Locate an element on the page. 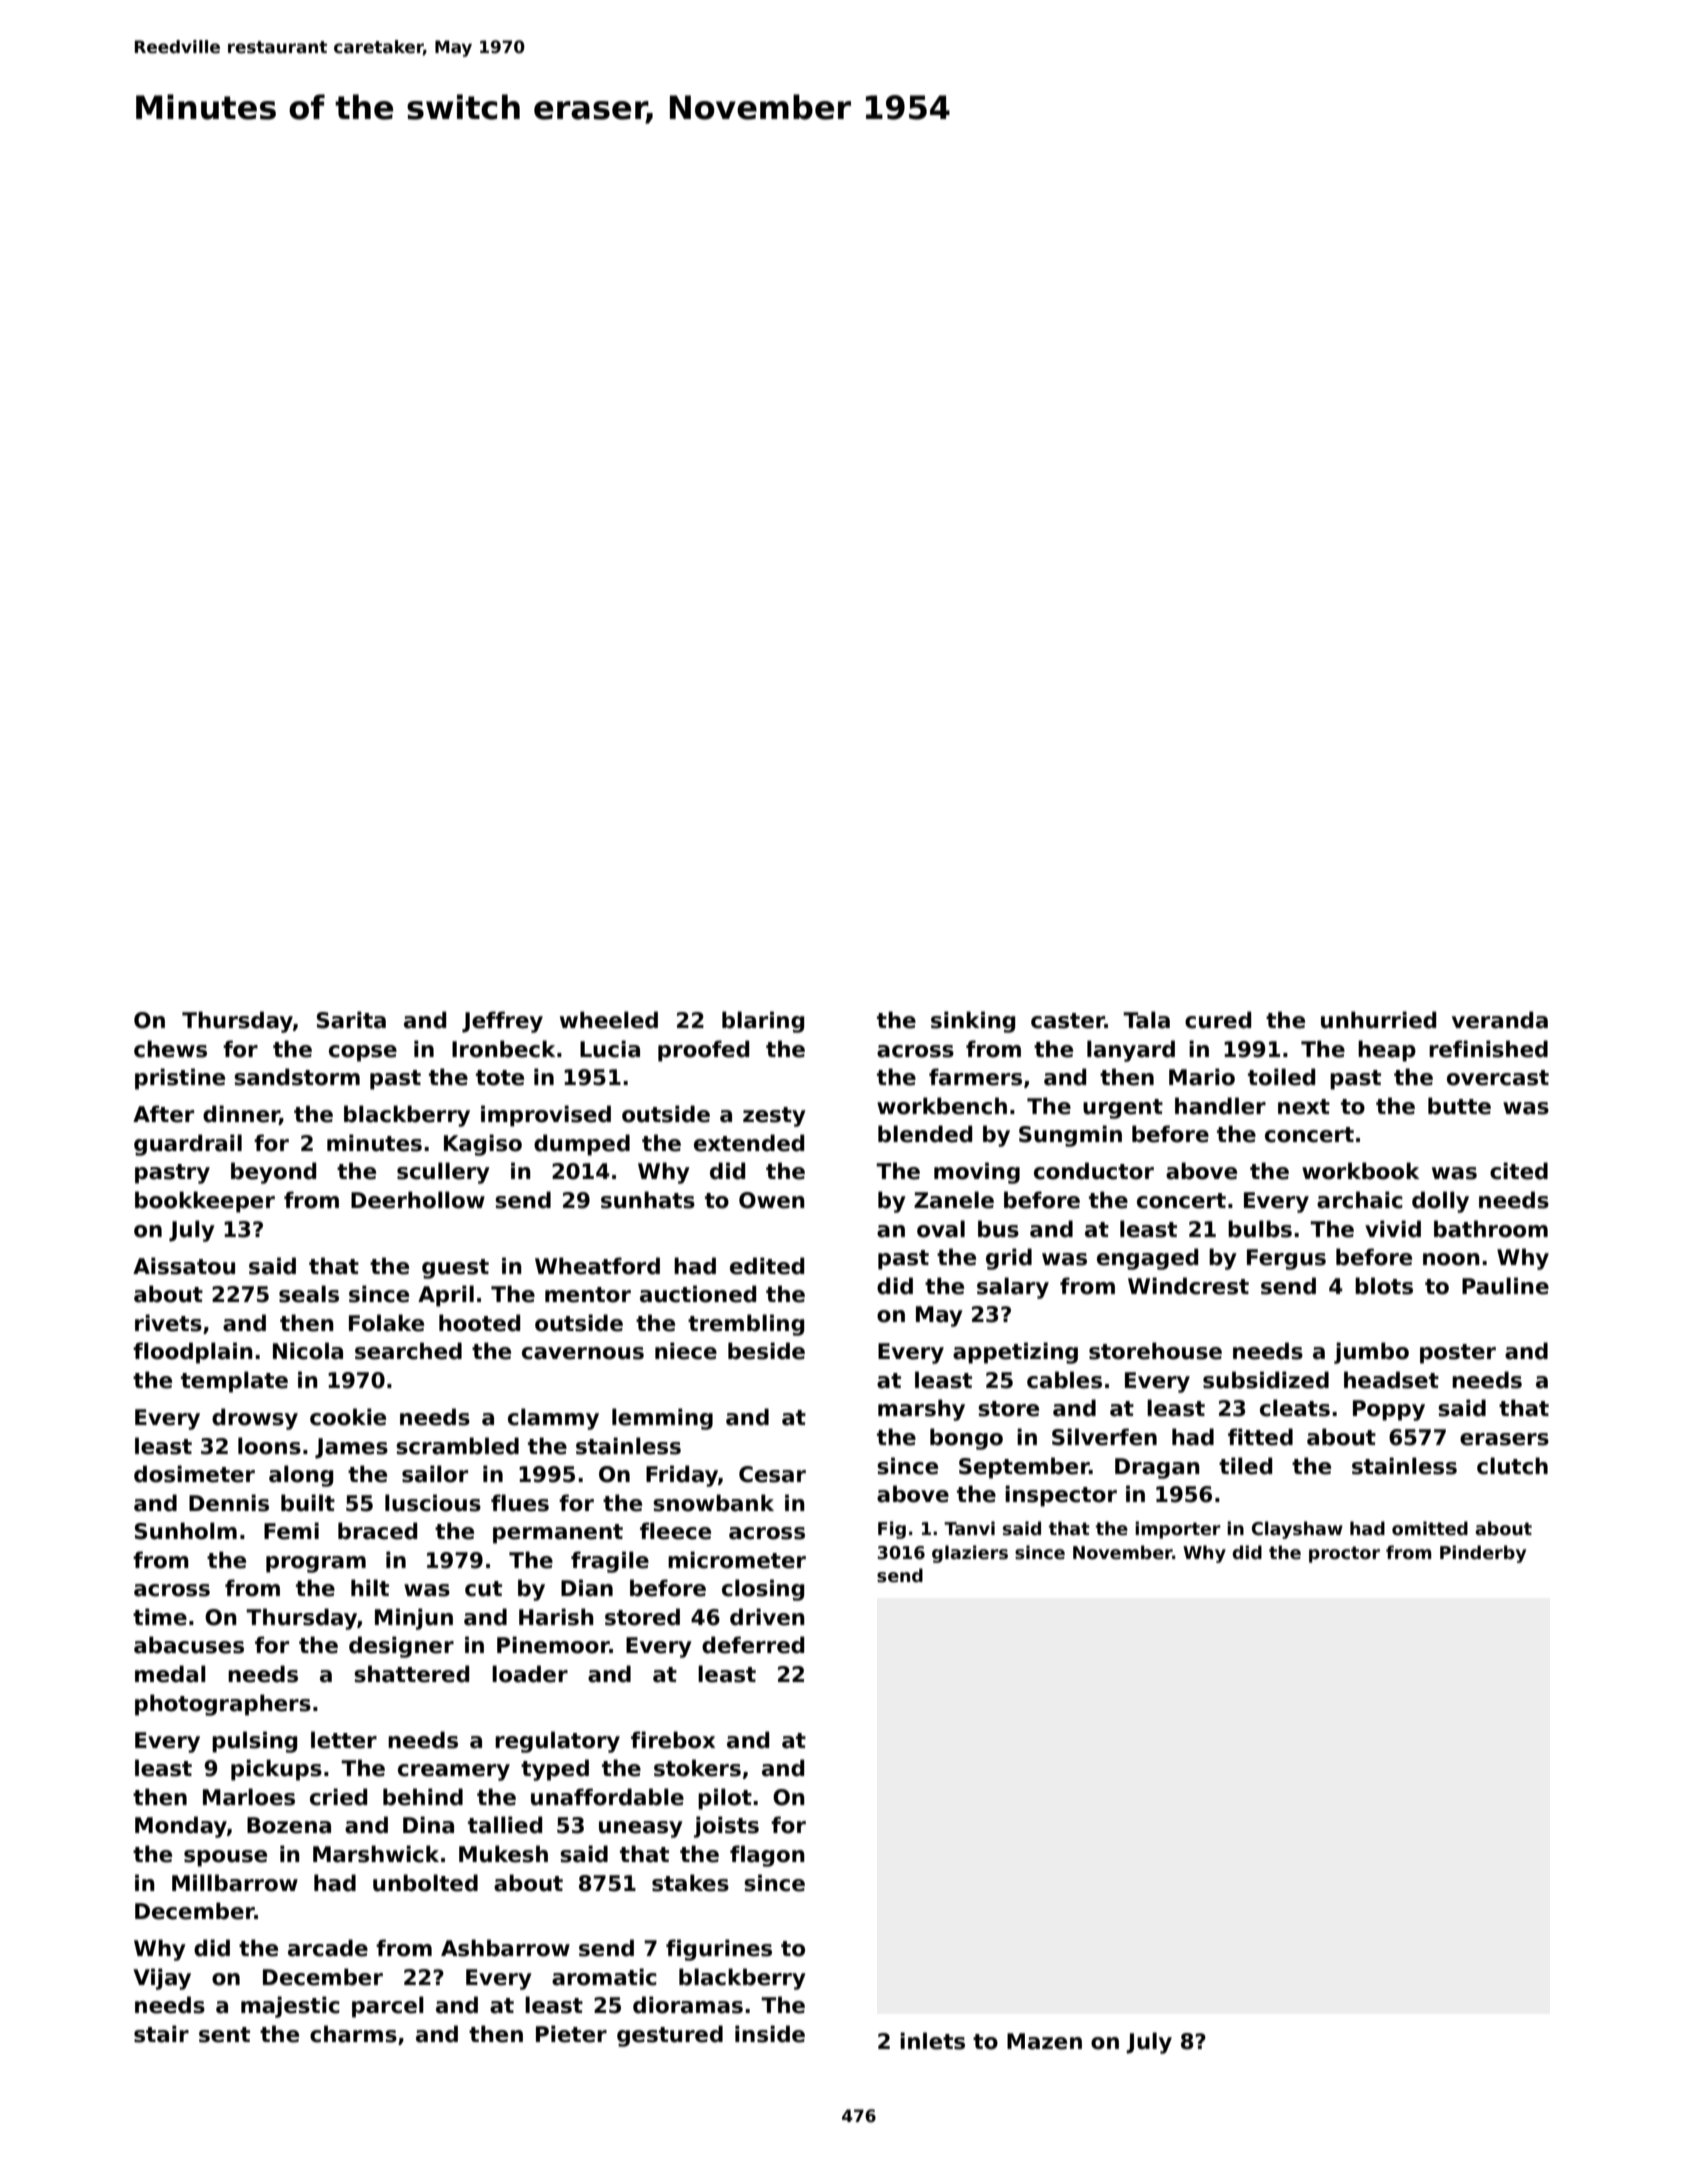 The width and height of the document is (1683, 2178). Jeffrey is located at coordinates (502, 1022).
